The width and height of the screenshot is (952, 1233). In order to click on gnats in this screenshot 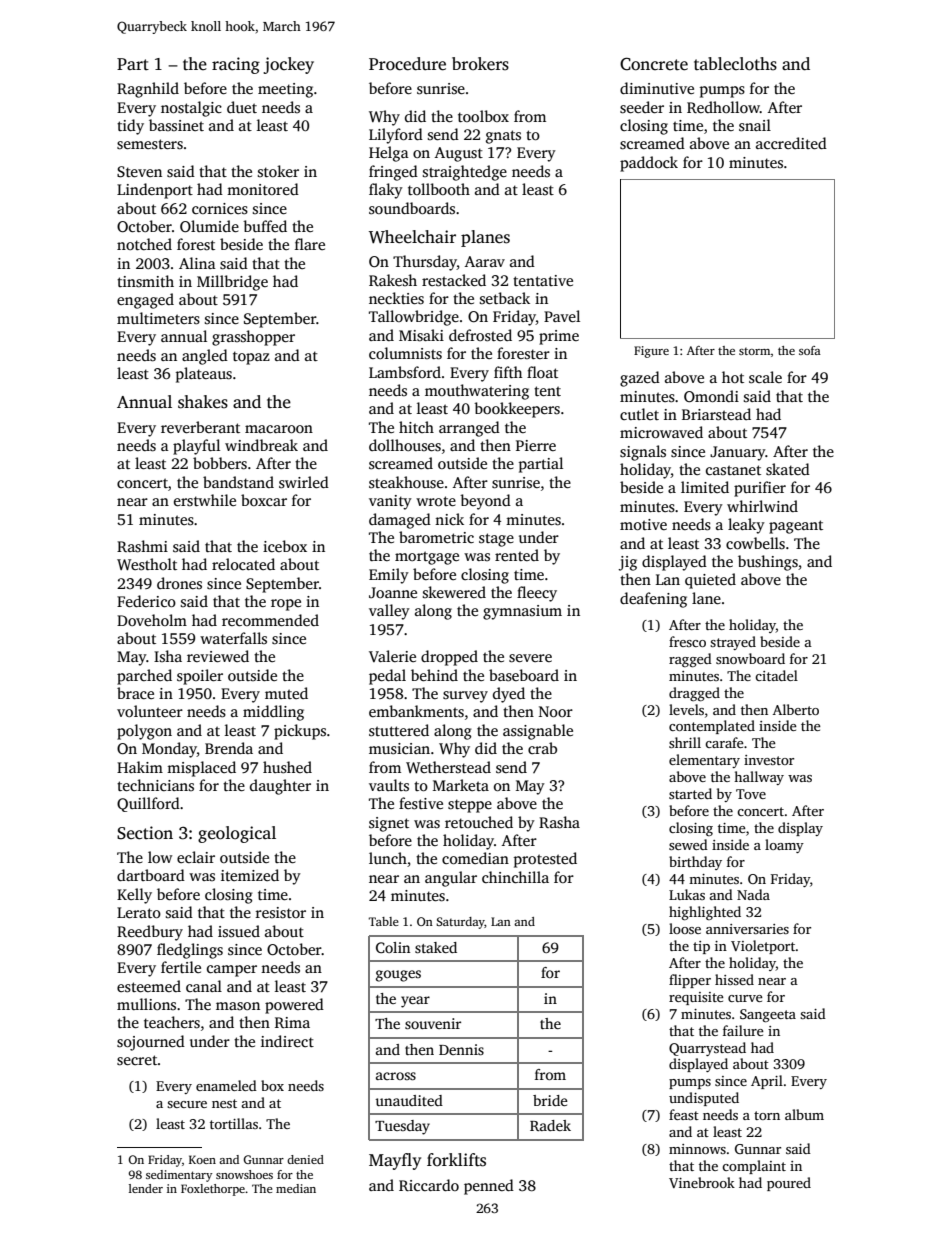, I will do `click(503, 137)`.
